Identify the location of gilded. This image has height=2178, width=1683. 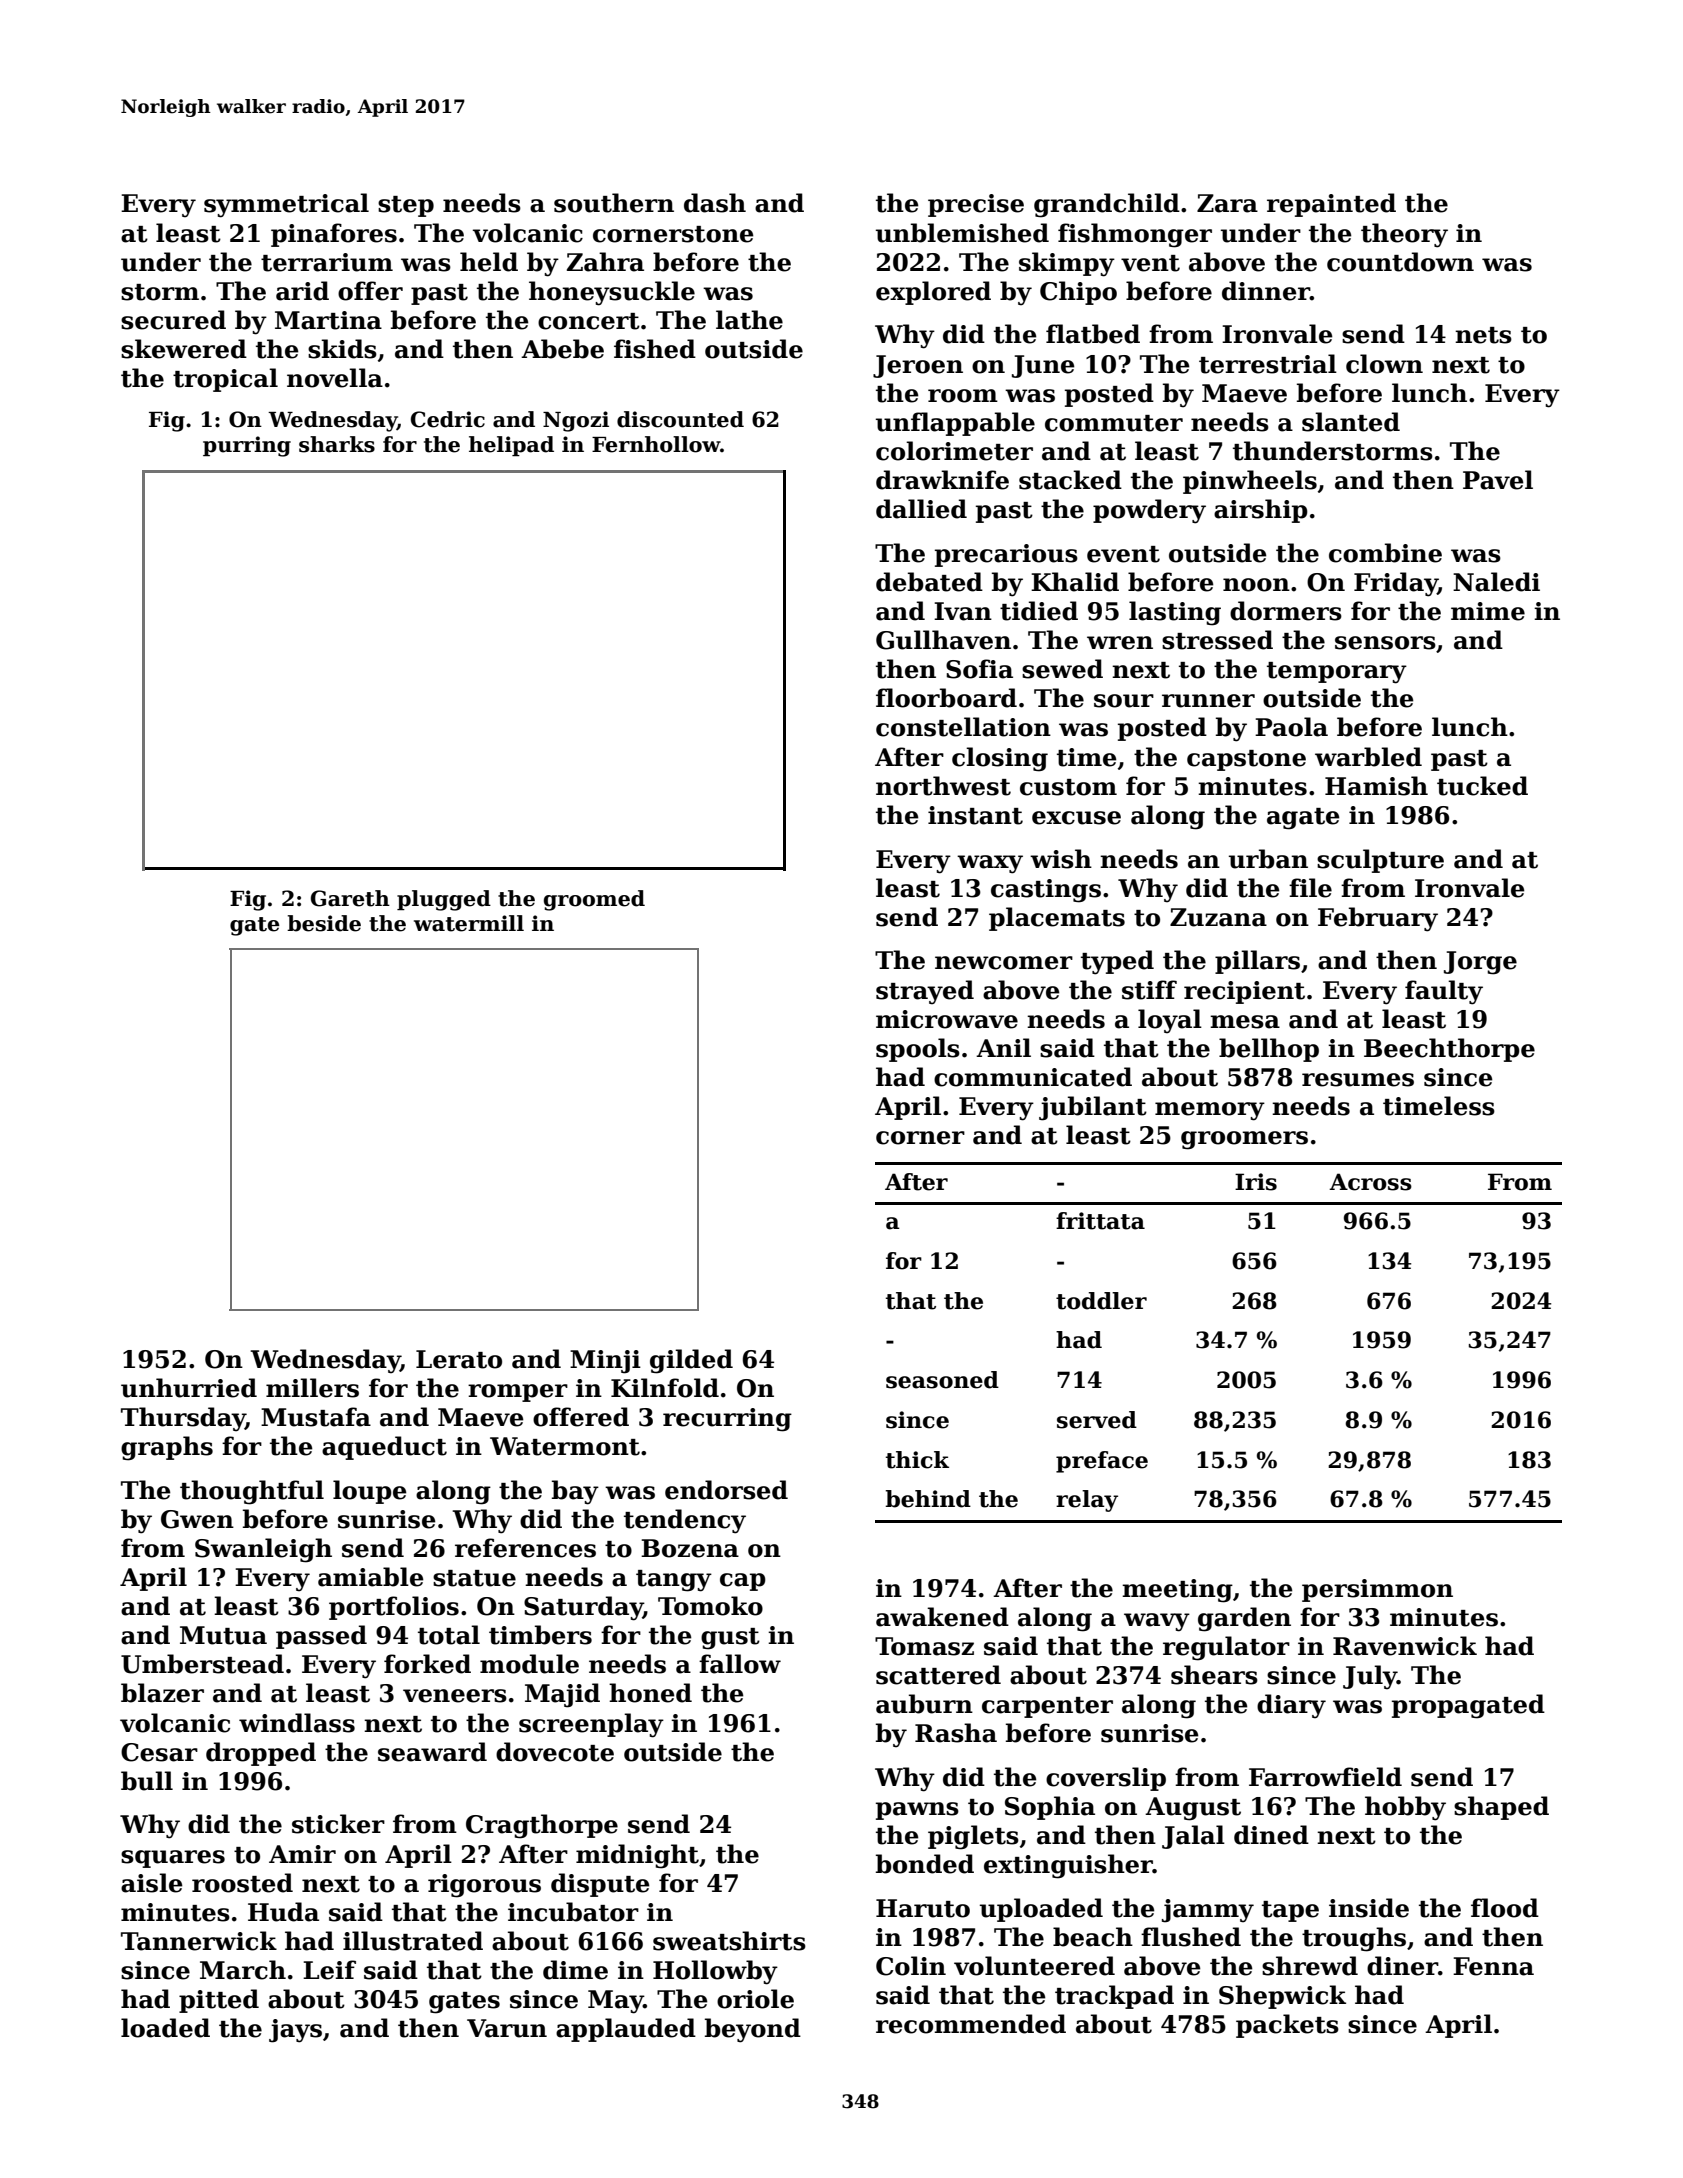
(691, 1361).
